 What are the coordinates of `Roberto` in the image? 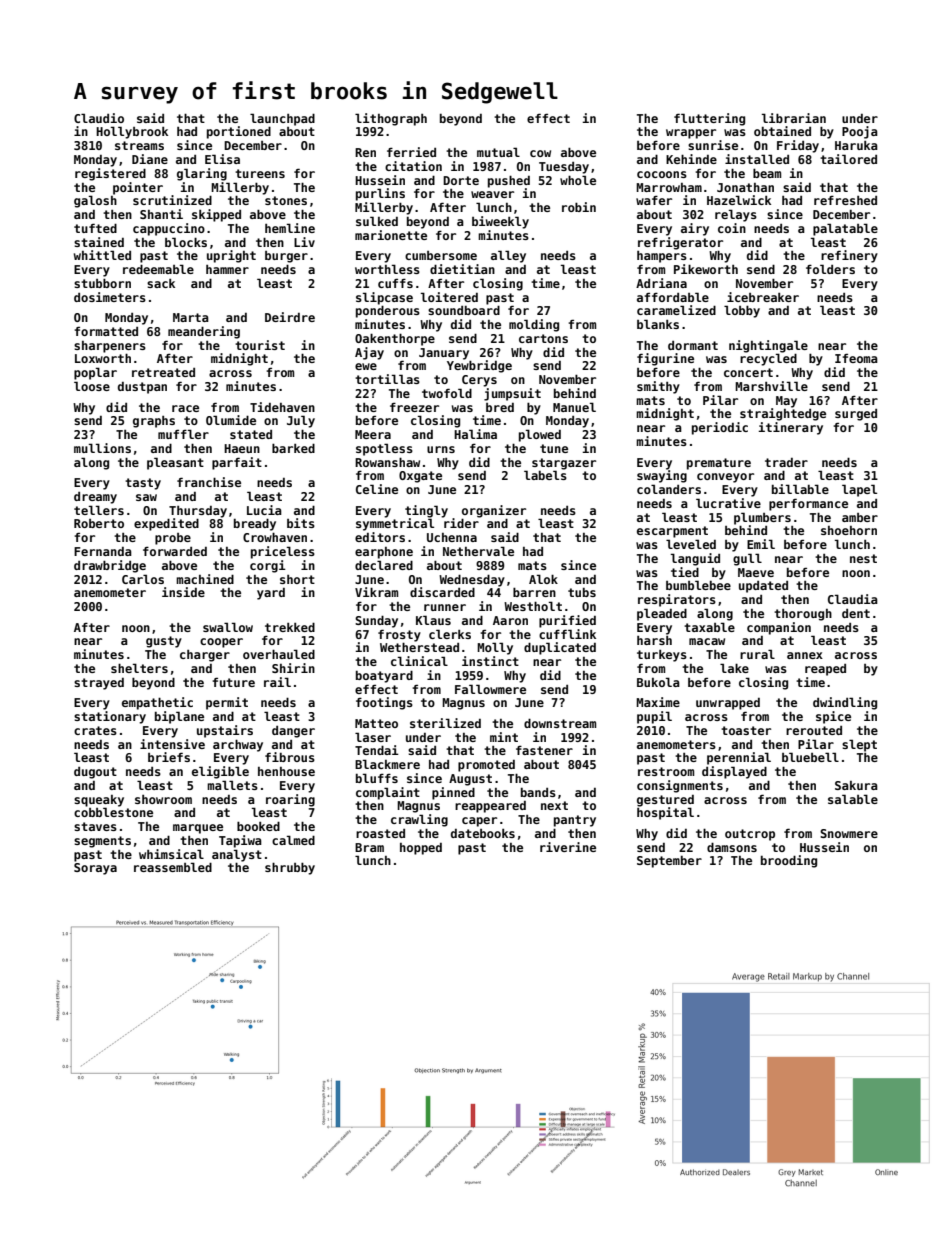 It's located at (99, 523).
